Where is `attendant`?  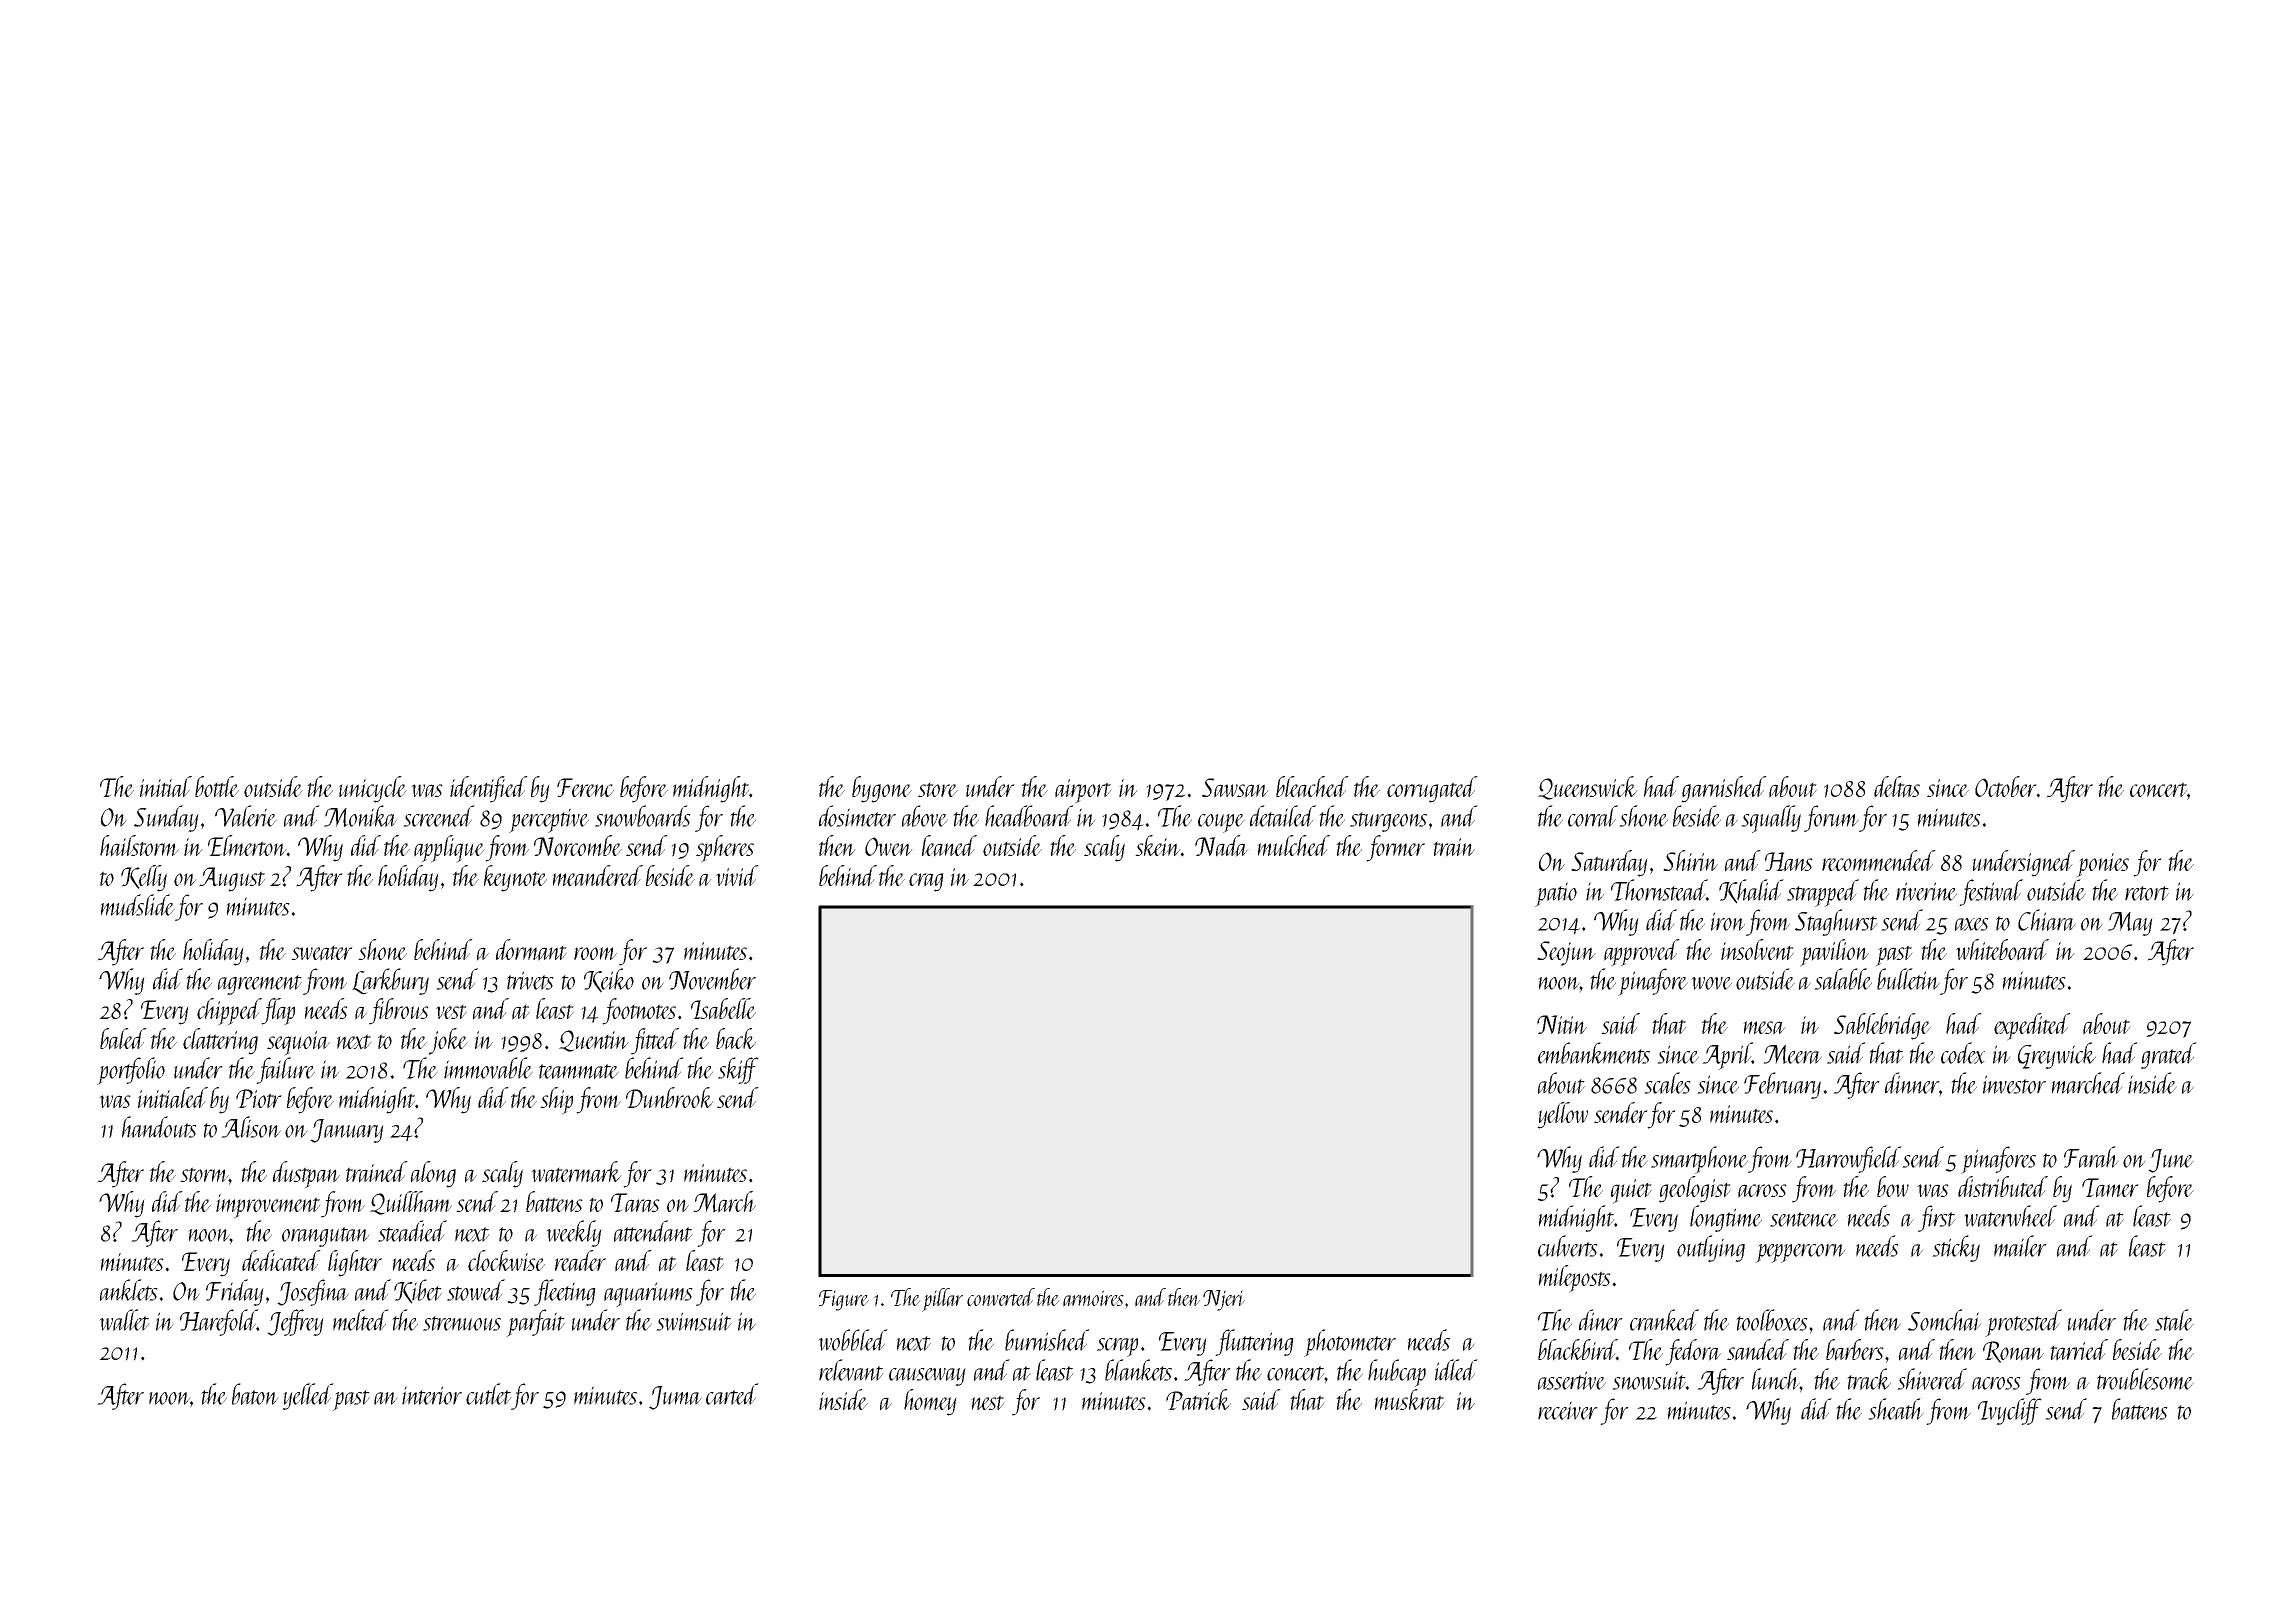
attendant is located at coordinates (653, 1231).
